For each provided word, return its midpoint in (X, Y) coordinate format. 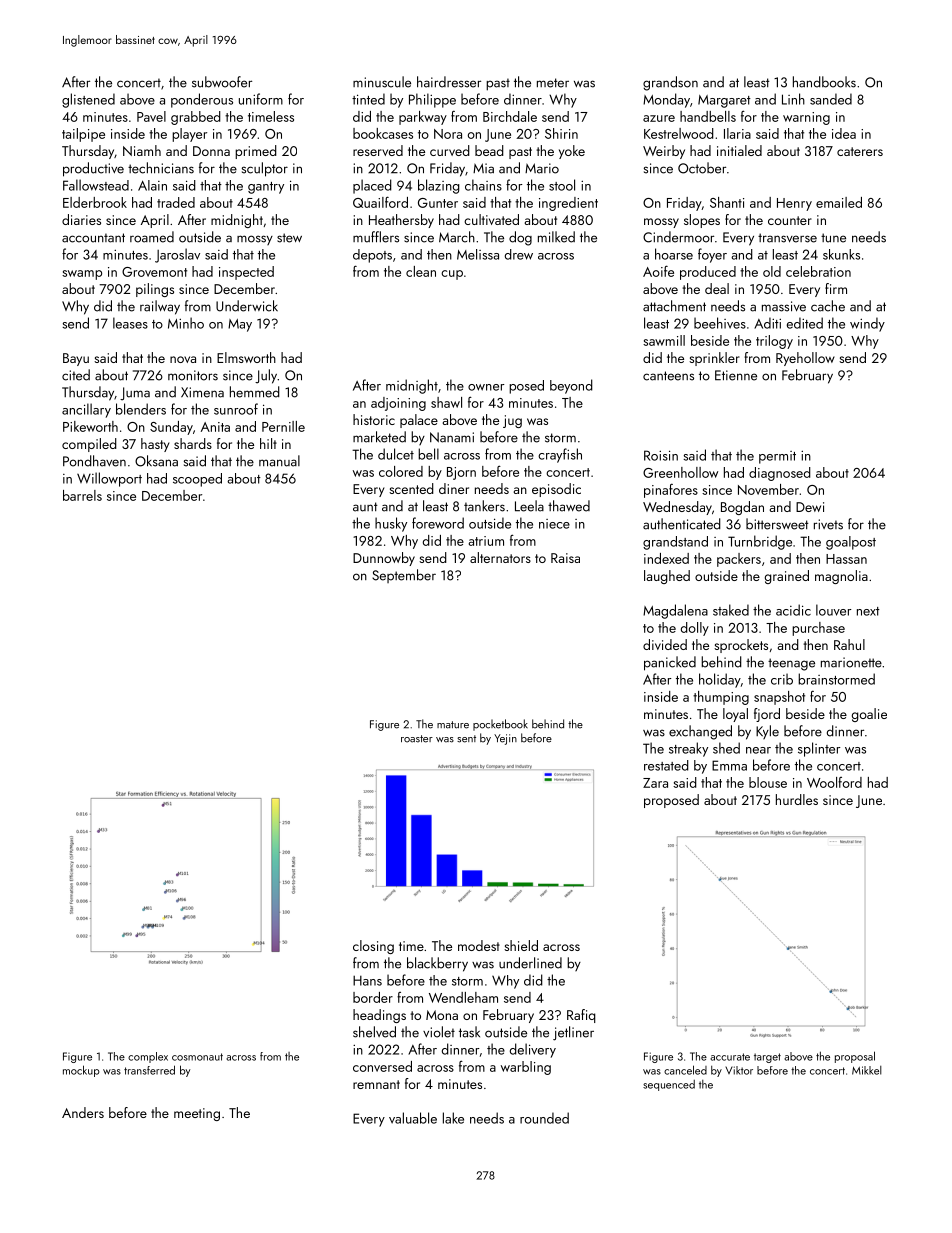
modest (479, 945)
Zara (655, 783)
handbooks (824, 82)
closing (373, 947)
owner (486, 387)
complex (148, 1057)
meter (553, 83)
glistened (88, 100)
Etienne (736, 375)
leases (130, 323)
